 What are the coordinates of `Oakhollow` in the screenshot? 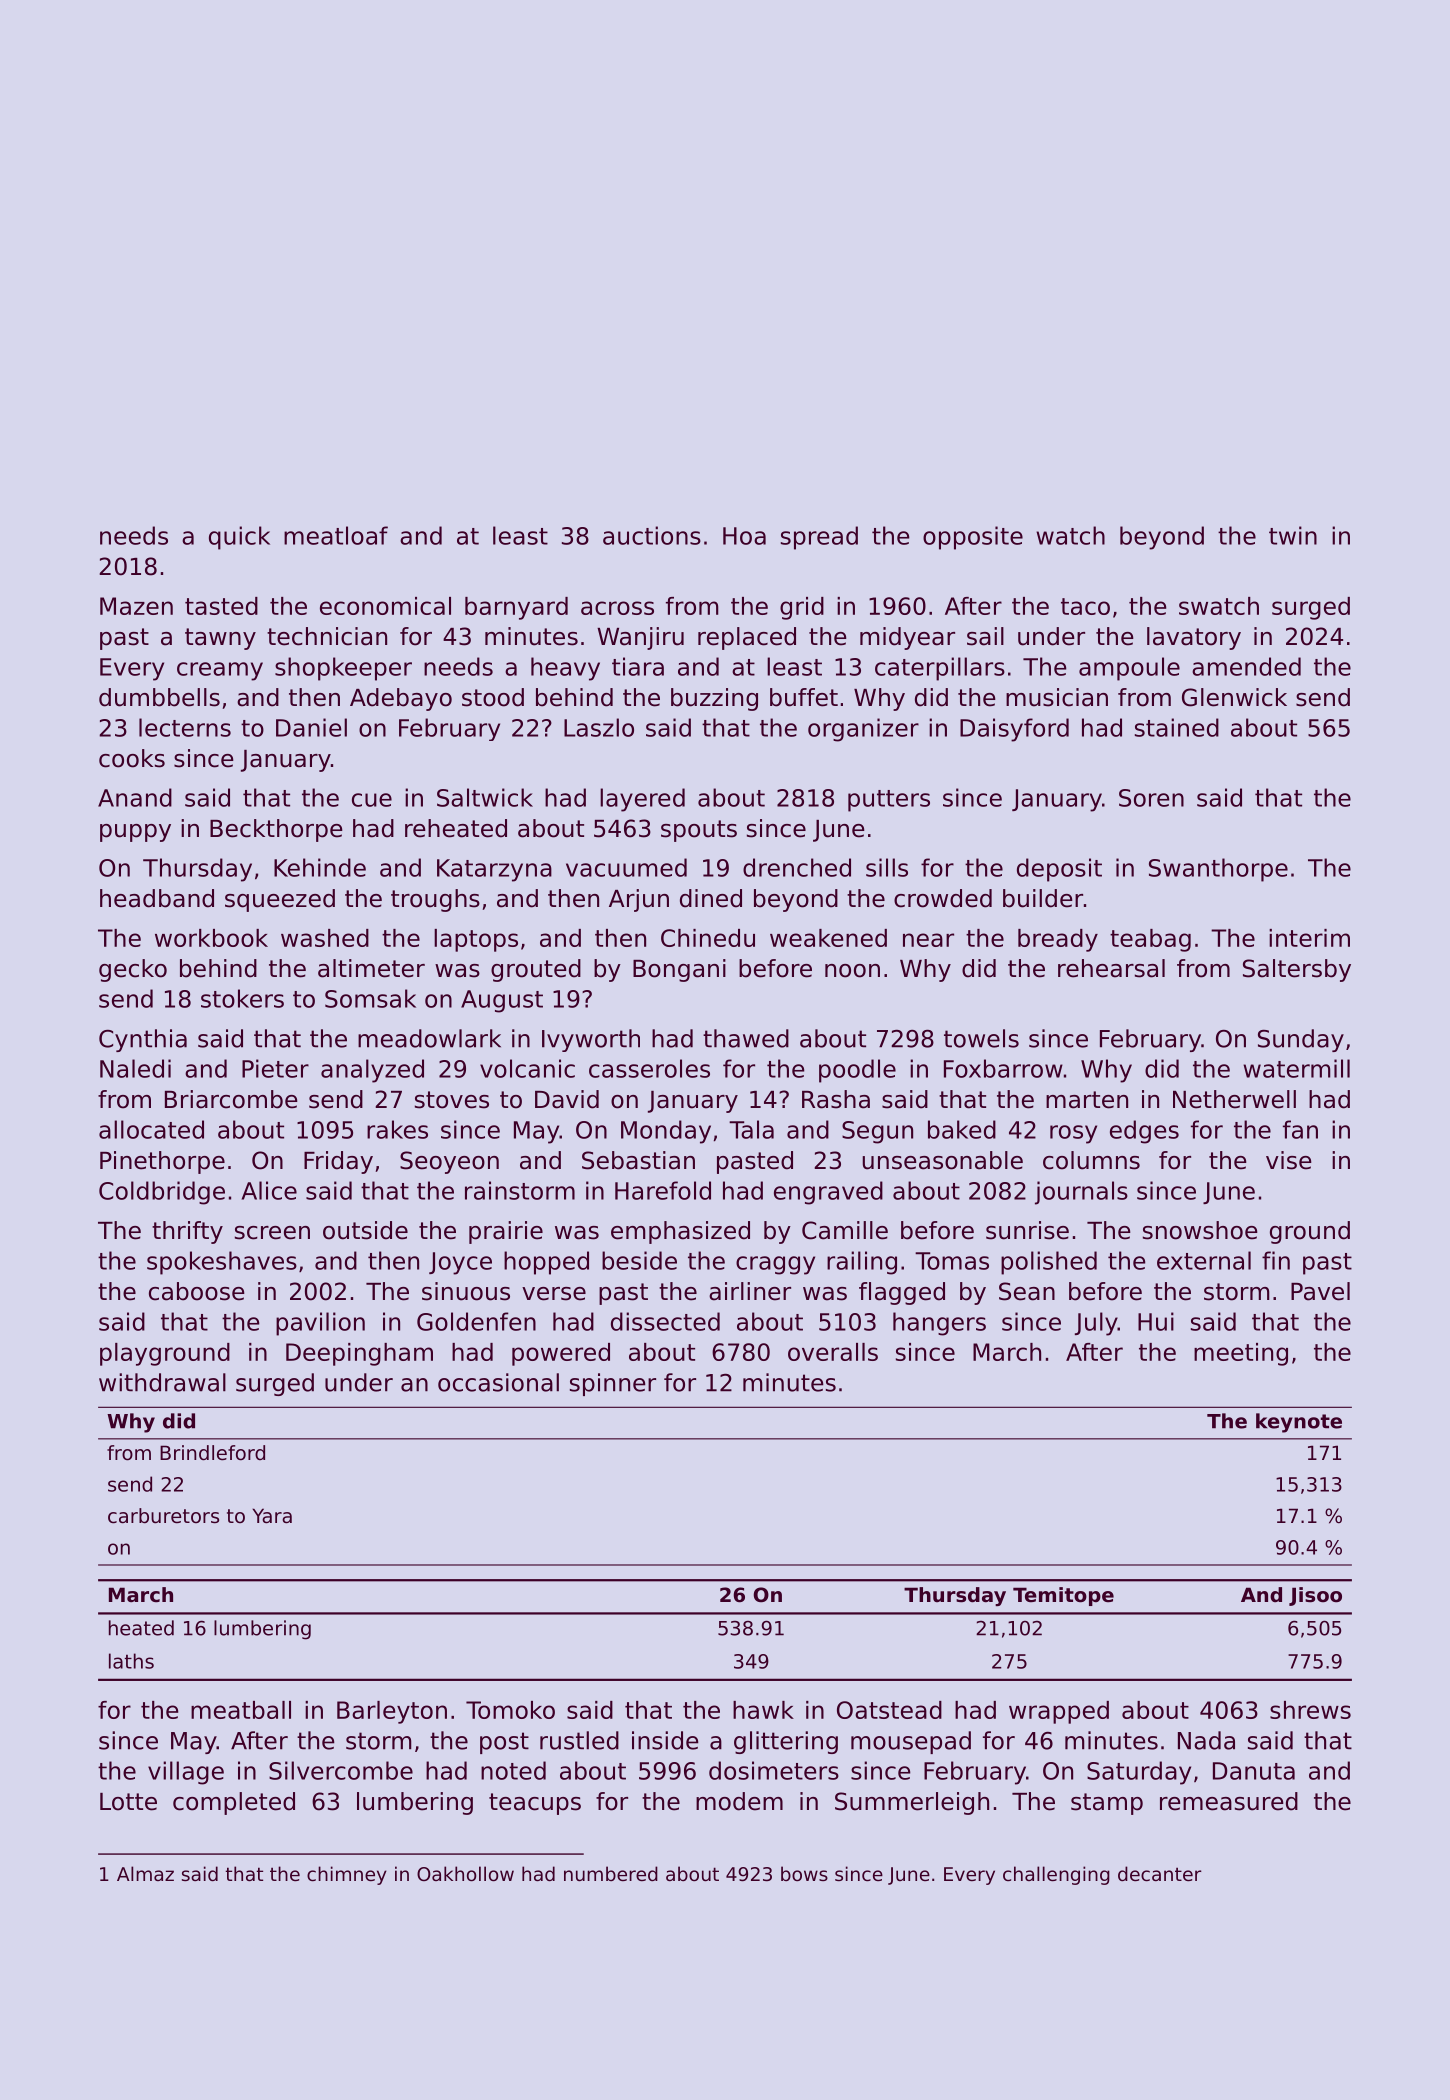 It's located at (465, 1873).
